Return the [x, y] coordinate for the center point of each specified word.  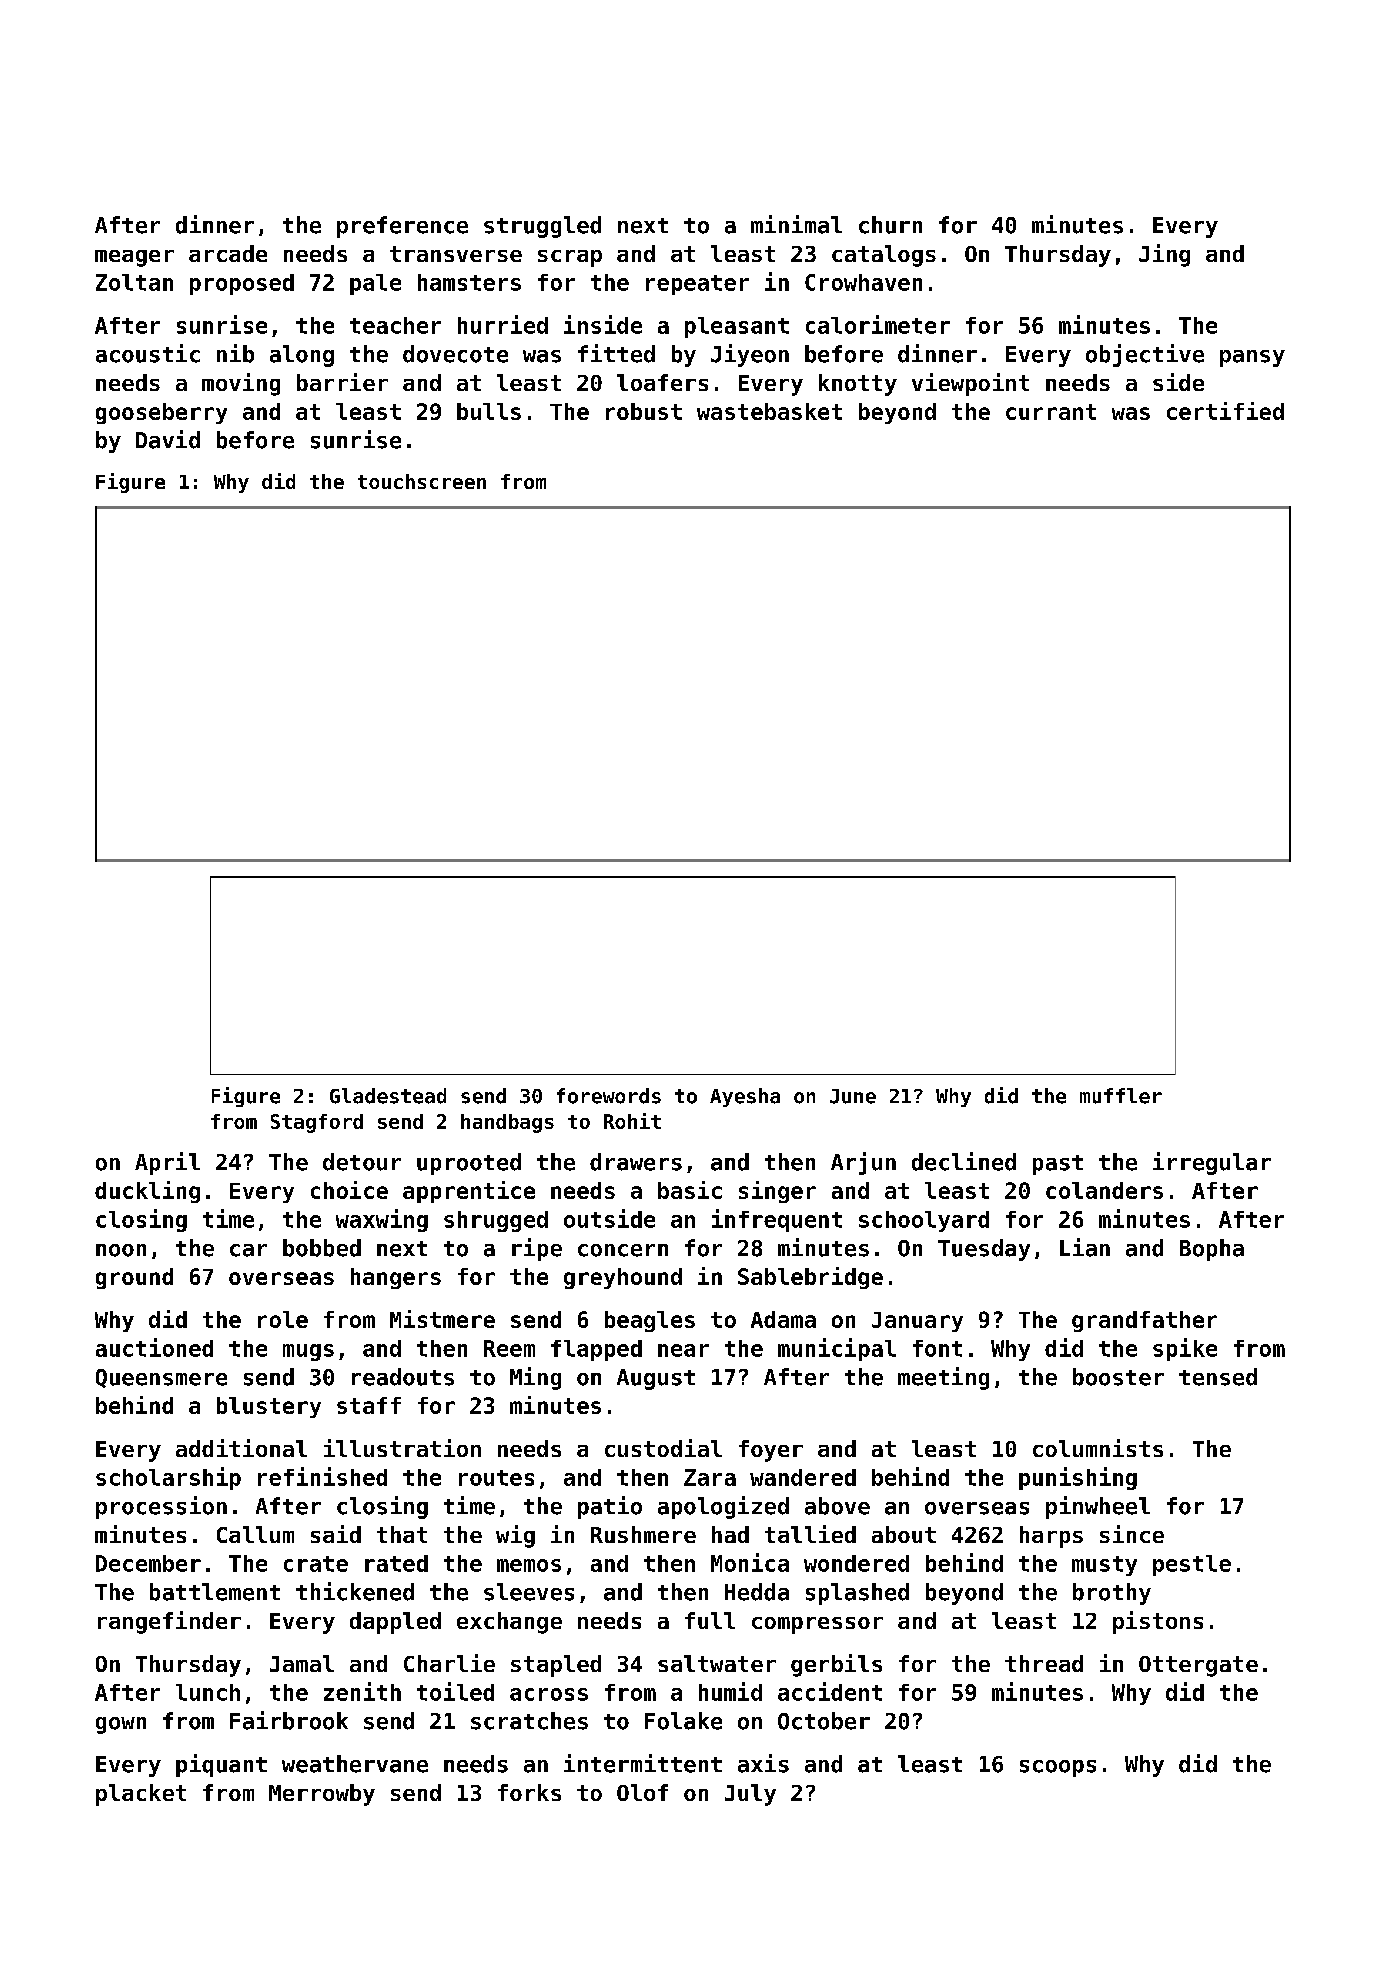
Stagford [317, 1123]
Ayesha [745, 1097]
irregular [1212, 1163]
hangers [396, 1278]
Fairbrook [289, 1720]
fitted [616, 353]
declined [964, 1161]
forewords [609, 1096]
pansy [1252, 358]
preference [402, 227]
